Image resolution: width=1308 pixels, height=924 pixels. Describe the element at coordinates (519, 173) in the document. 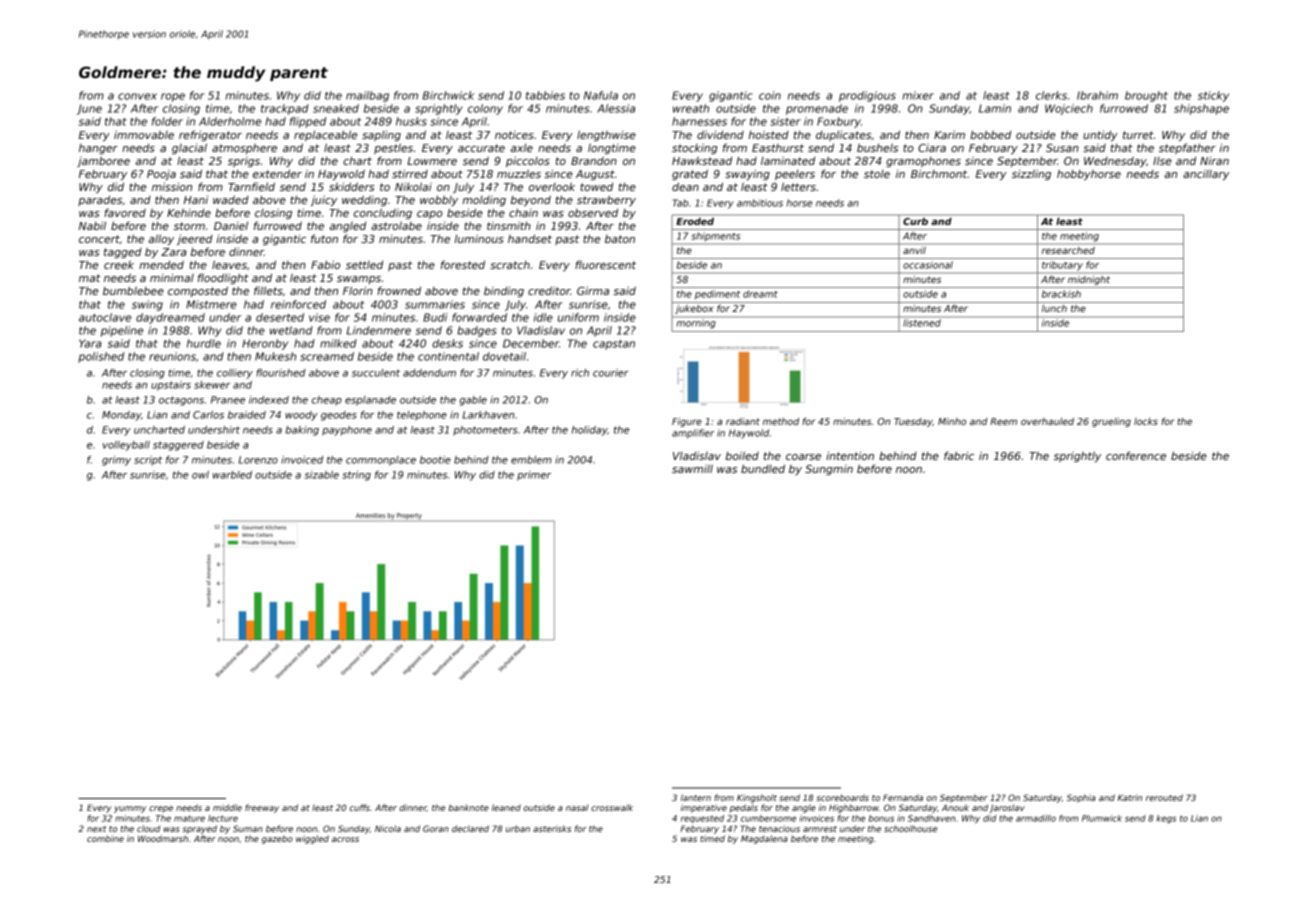

I see `muzzles` at that location.
